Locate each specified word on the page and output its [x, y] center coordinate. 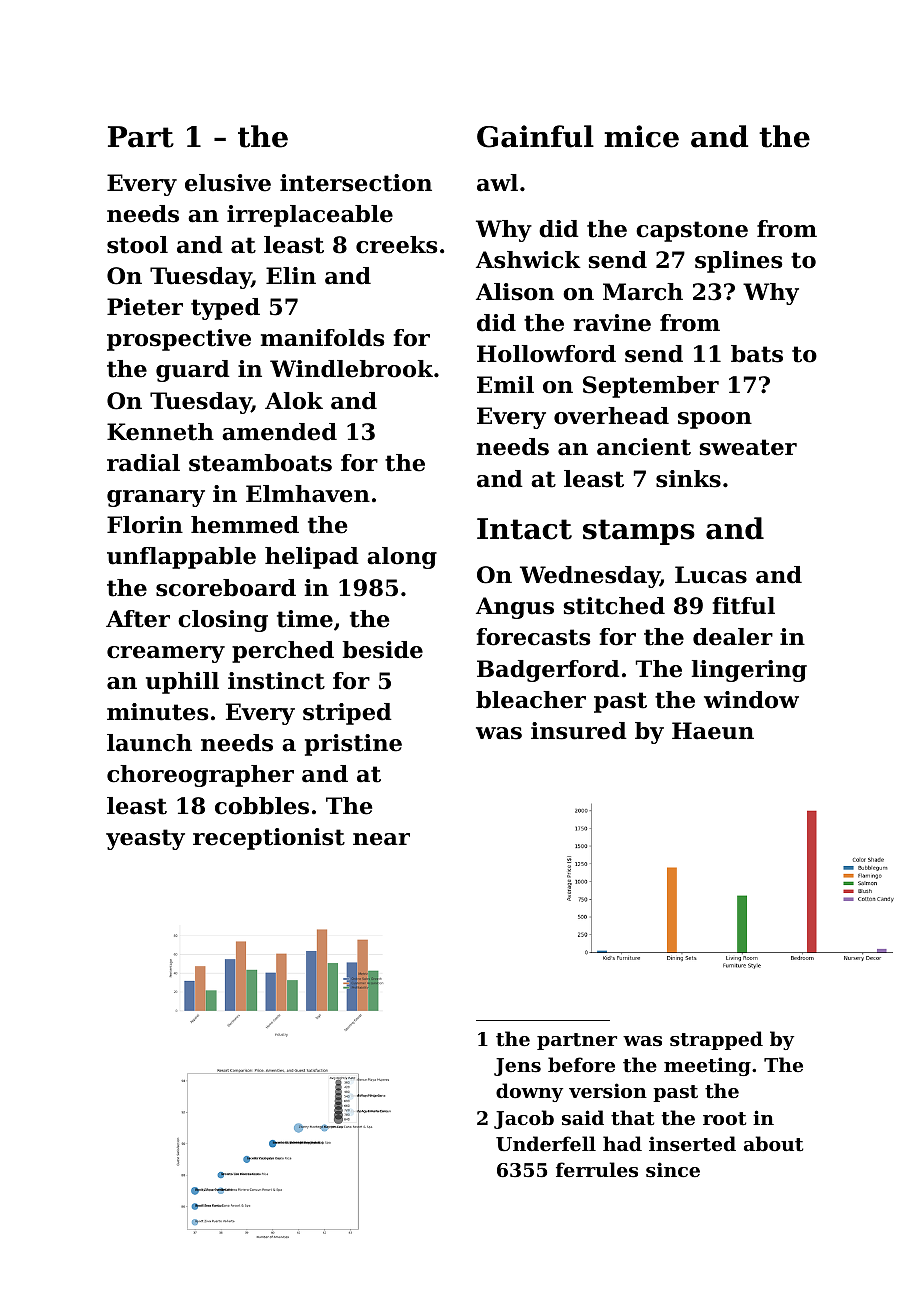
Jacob [524, 1119]
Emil [505, 384]
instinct [276, 681]
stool [137, 245]
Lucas [711, 575]
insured [579, 731]
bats [757, 354]
